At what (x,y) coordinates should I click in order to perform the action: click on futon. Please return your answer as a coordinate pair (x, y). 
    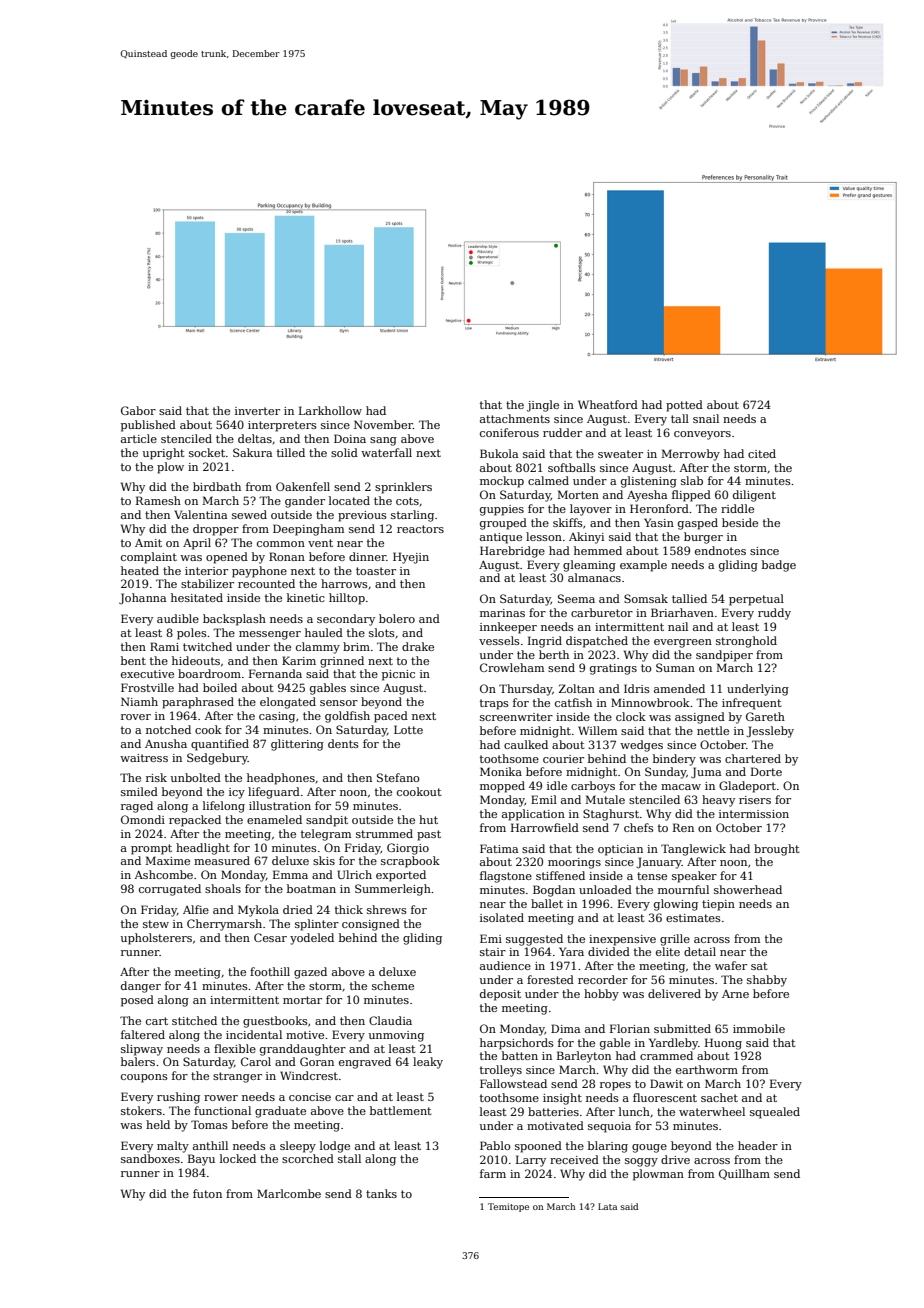
    Looking at the image, I should click on (207, 1193).
